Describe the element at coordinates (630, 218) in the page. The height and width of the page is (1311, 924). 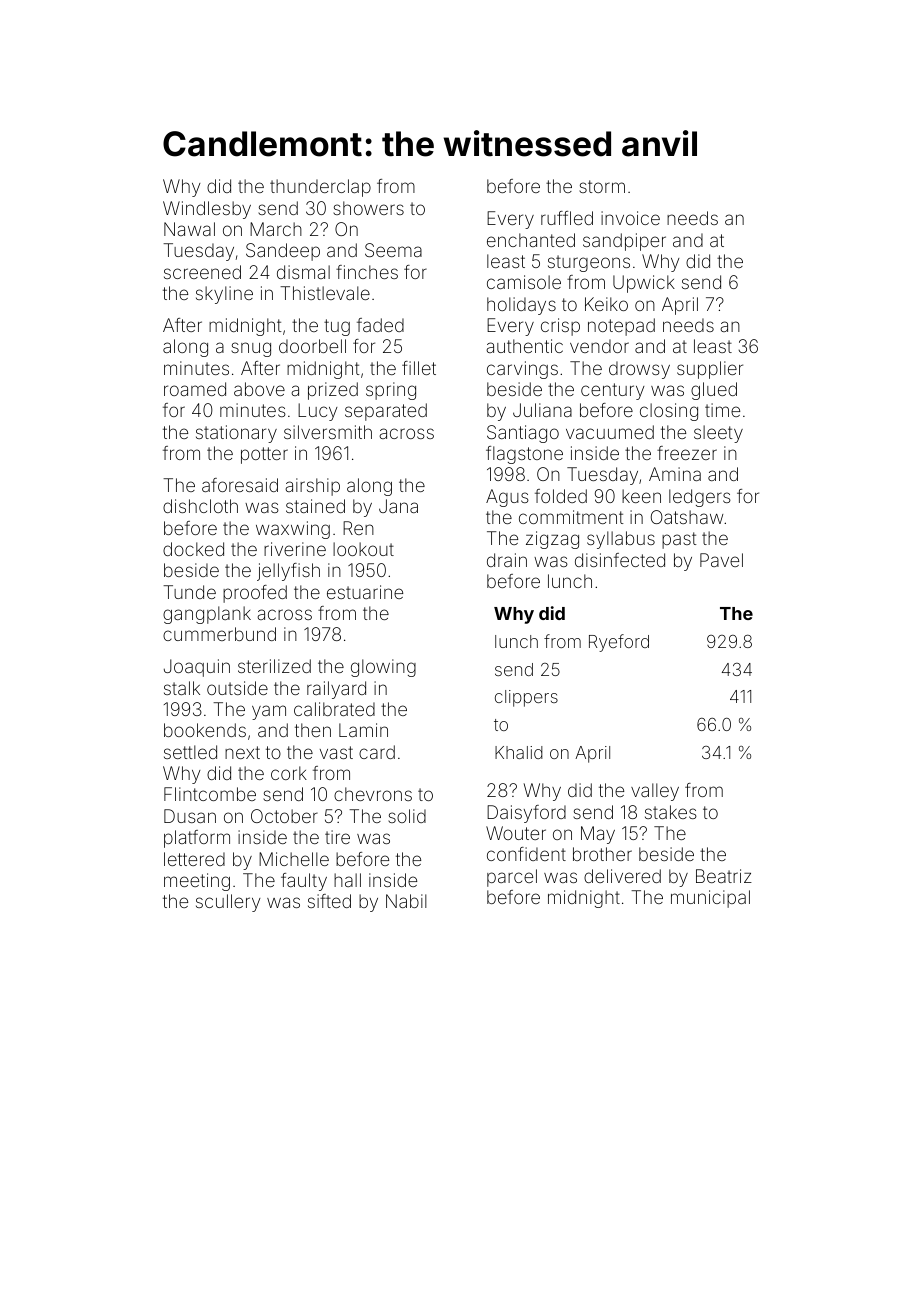
I see `invoice` at that location.
